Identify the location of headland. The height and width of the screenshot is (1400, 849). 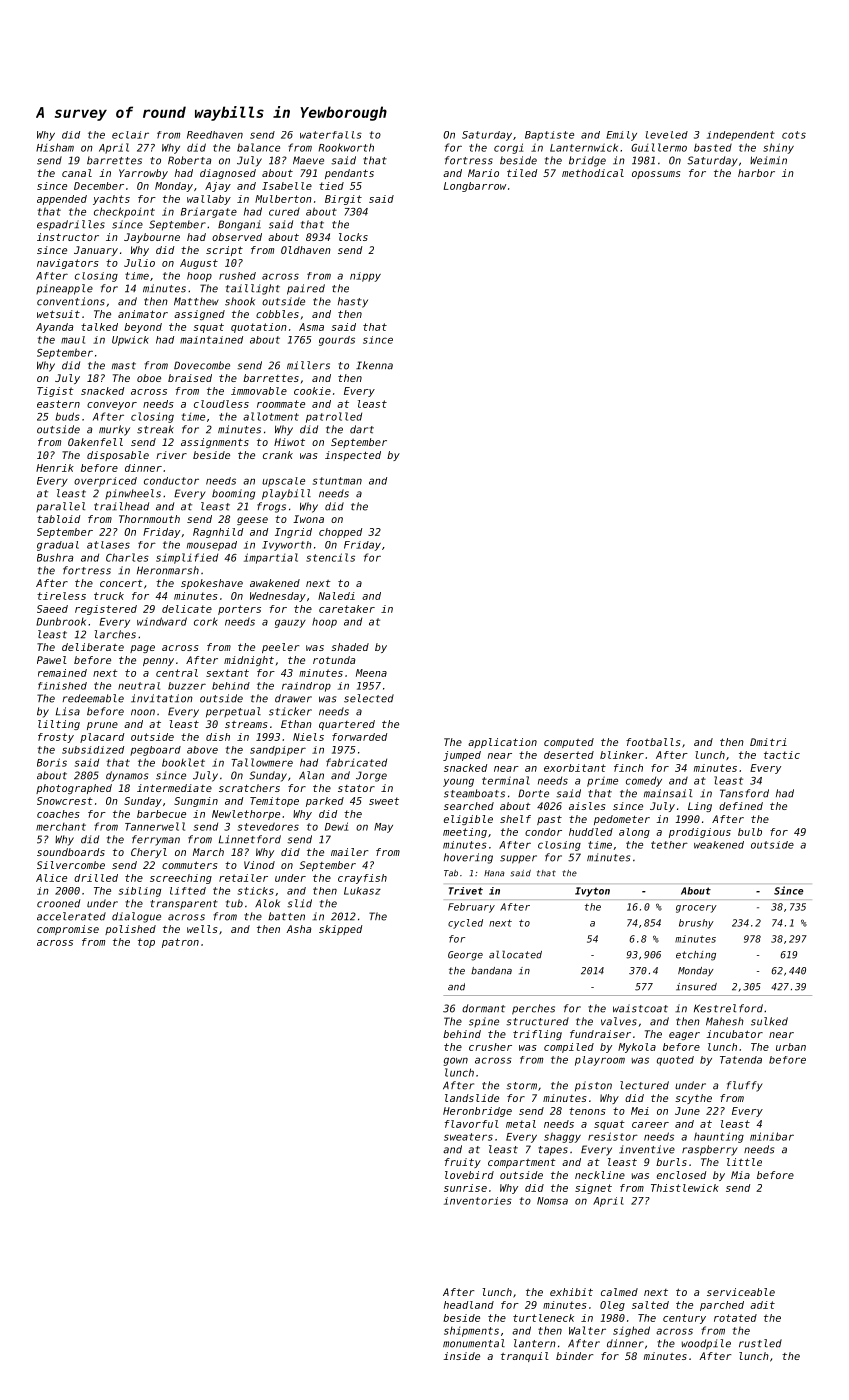
(469, 1305).
